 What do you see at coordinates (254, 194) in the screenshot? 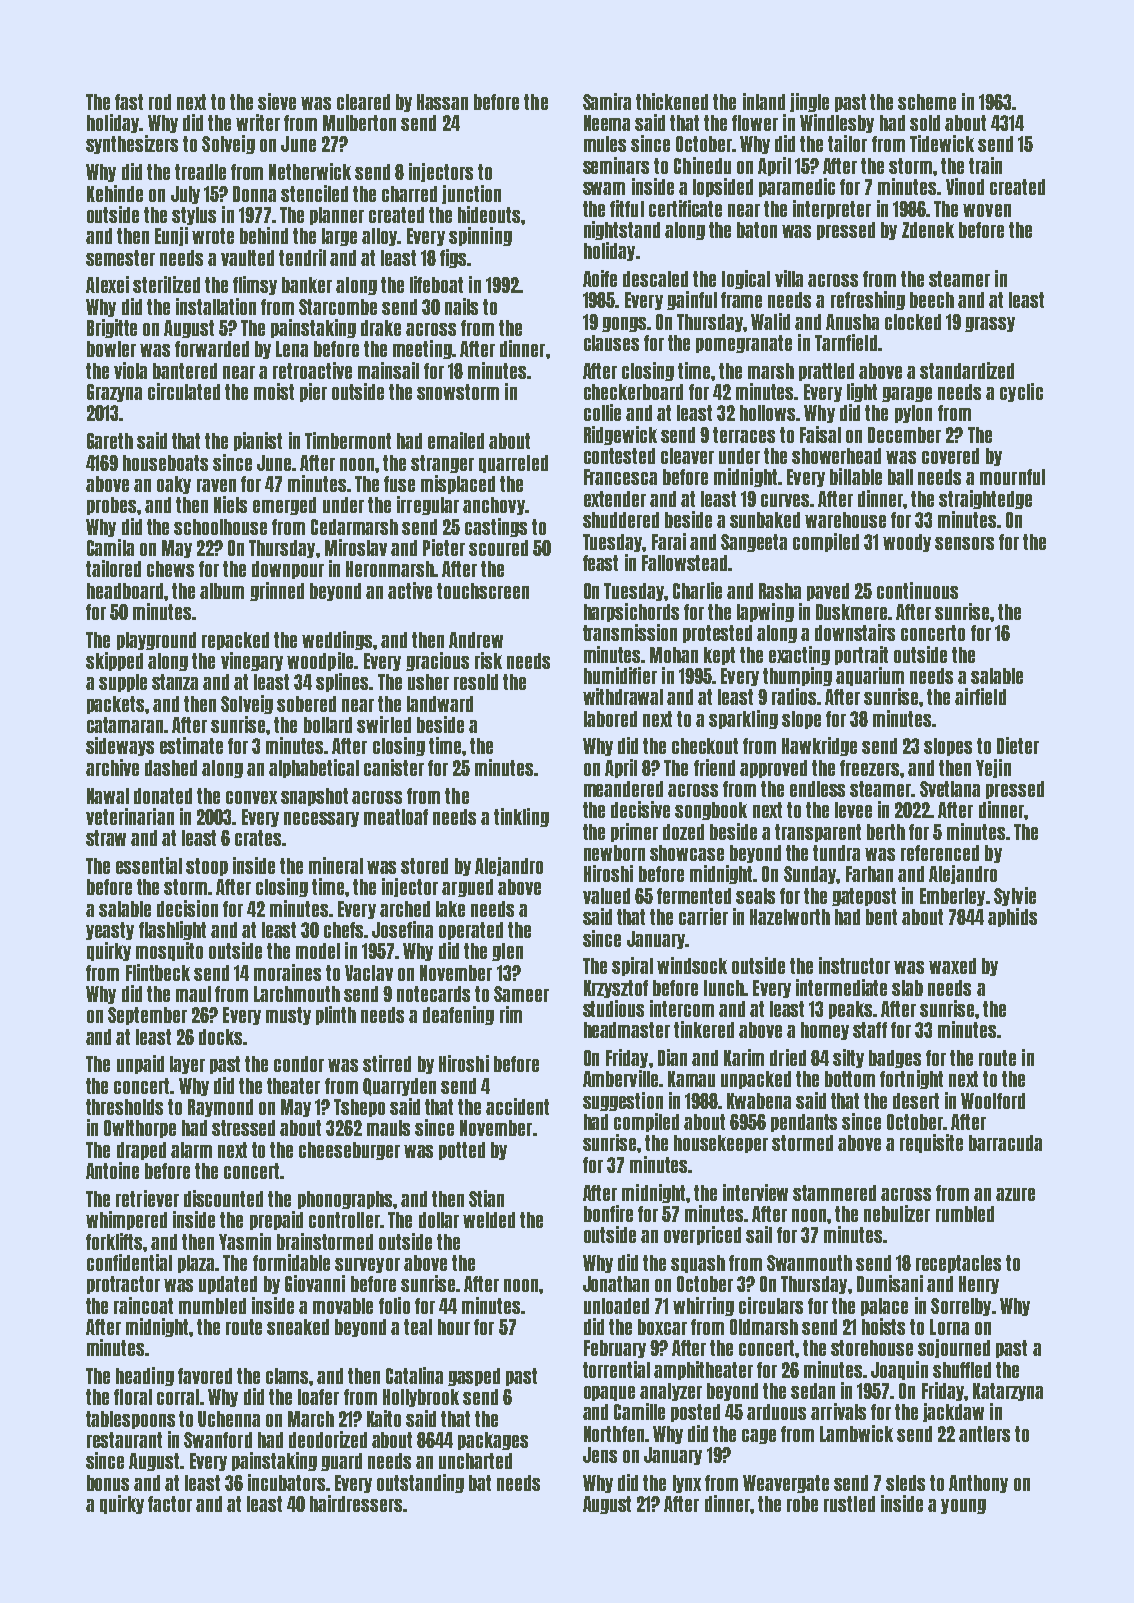
I see `Donna` at bounding box center [254, 194].
